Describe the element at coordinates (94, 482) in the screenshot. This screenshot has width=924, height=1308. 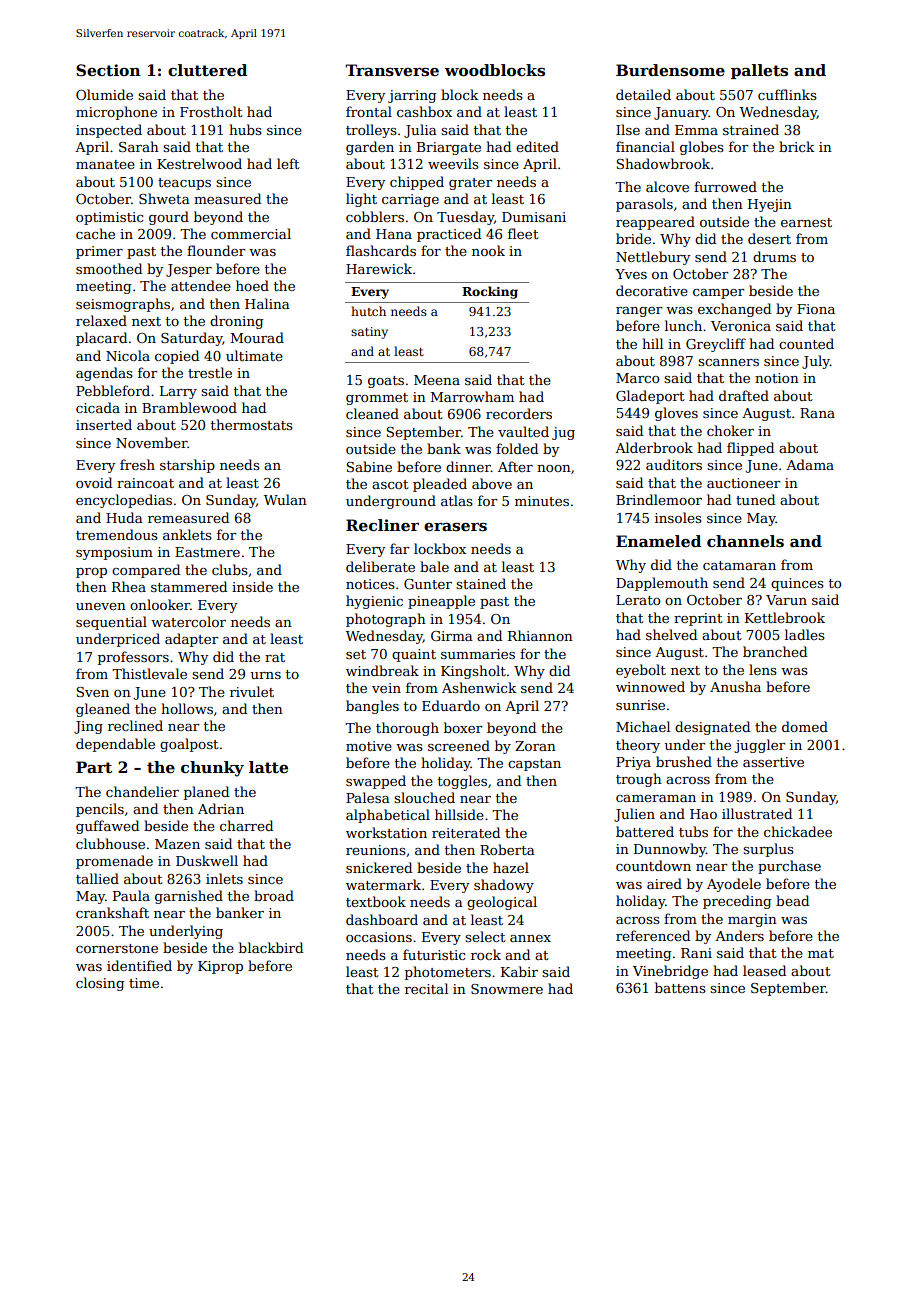
I see `ovoid` at that location.
